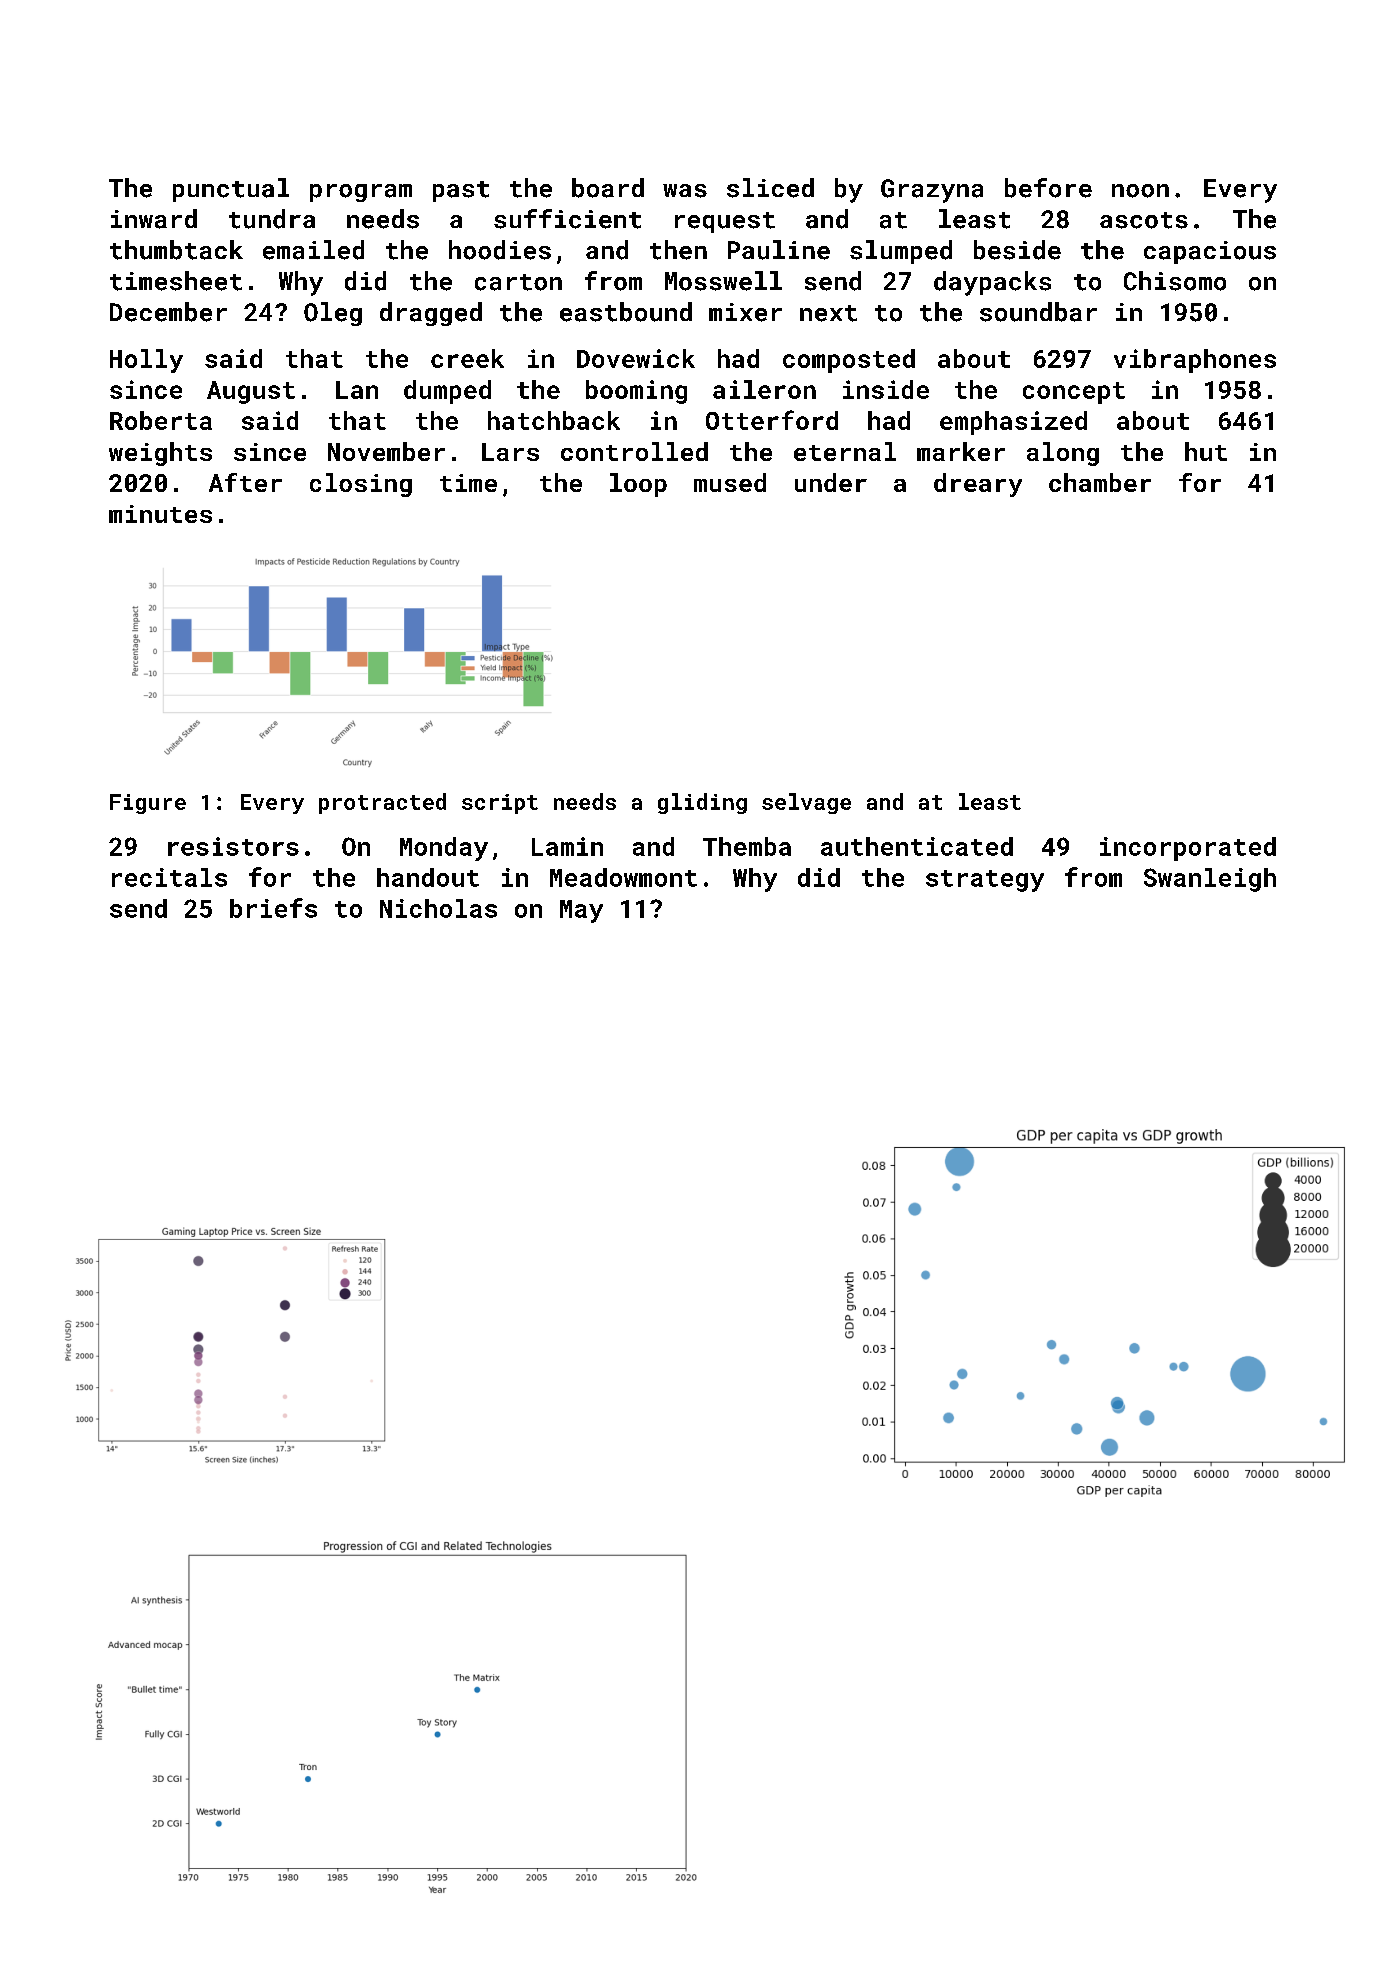 This screenshot has width=1386, height=1969. What do you see at coordinates (1195, 361) in the screenshot?
I see `vibraphones` at bounding box center [1195, 361].
